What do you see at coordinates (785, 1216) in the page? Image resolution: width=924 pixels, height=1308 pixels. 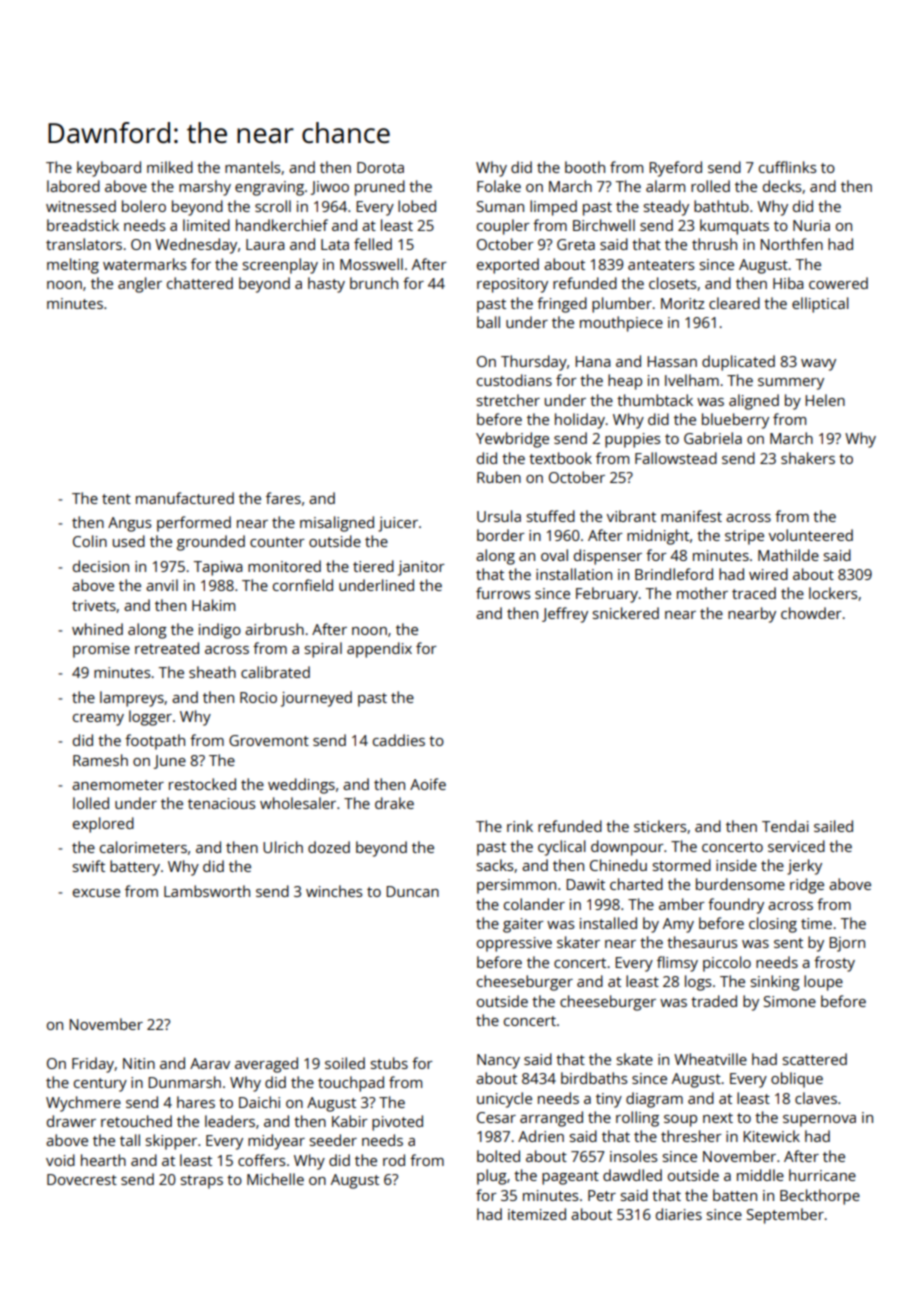 I see `September` at bounding box center [785, 1216].
